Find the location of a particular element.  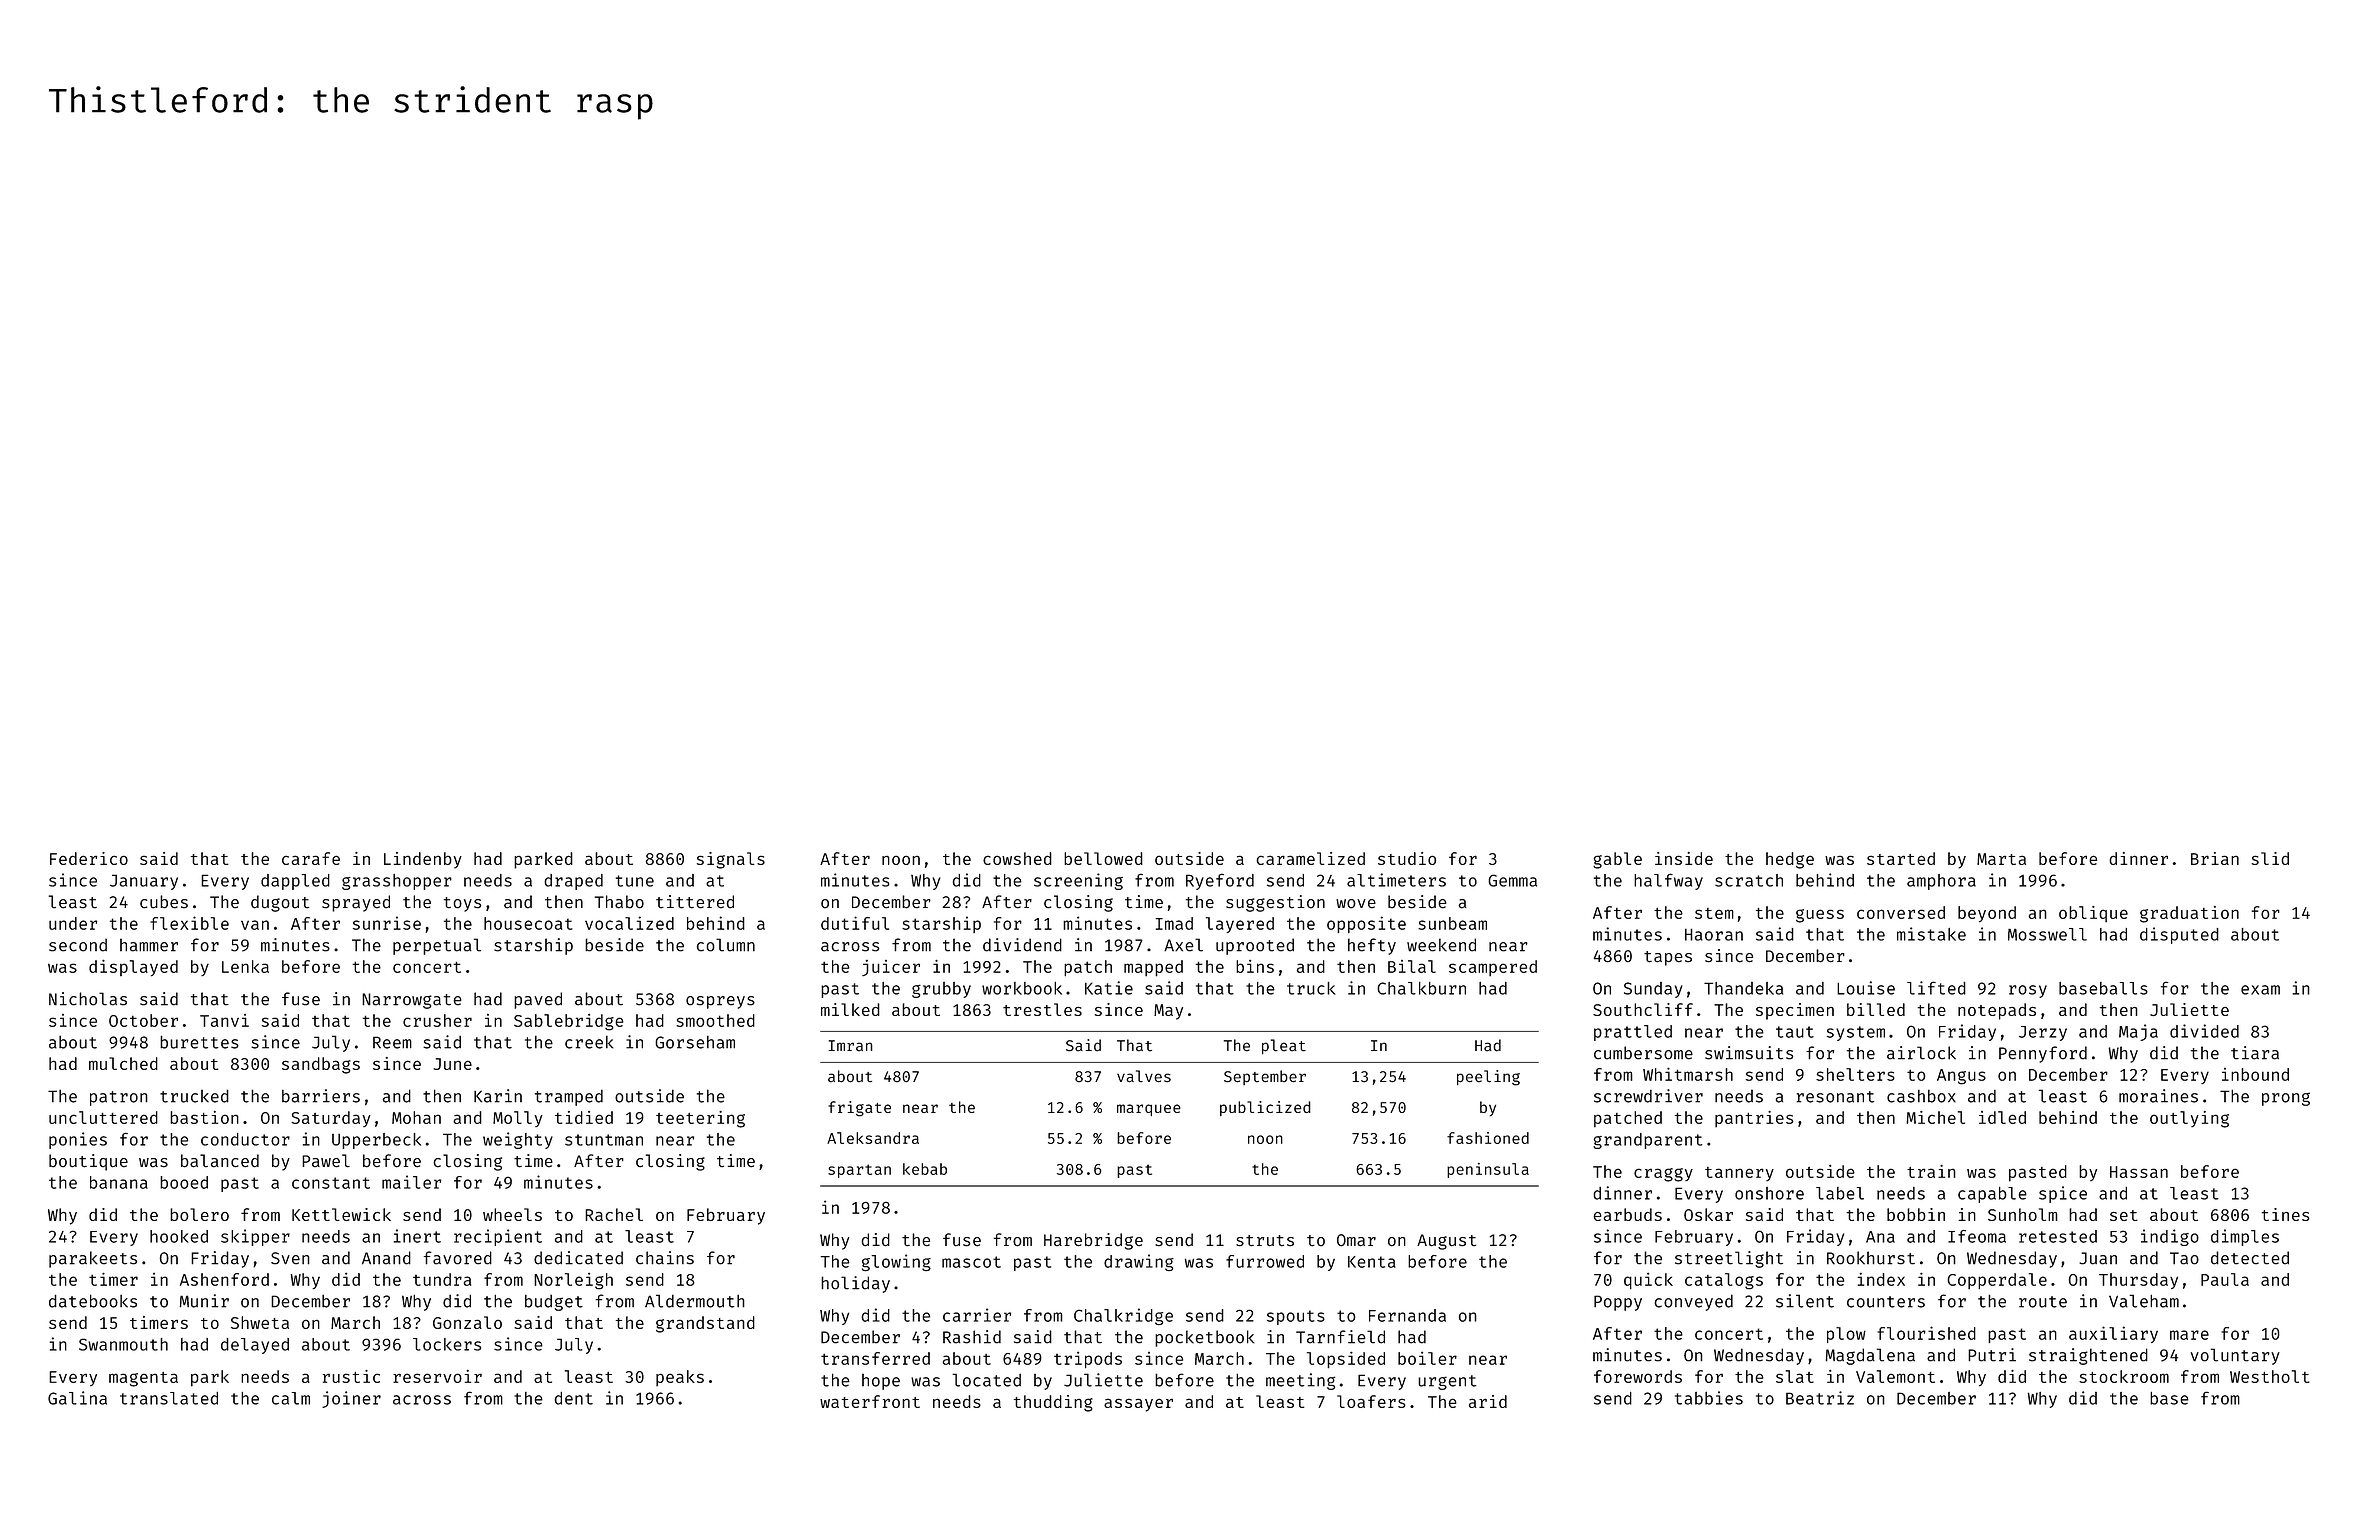

Marta is located at coordinates (2001, 859).
